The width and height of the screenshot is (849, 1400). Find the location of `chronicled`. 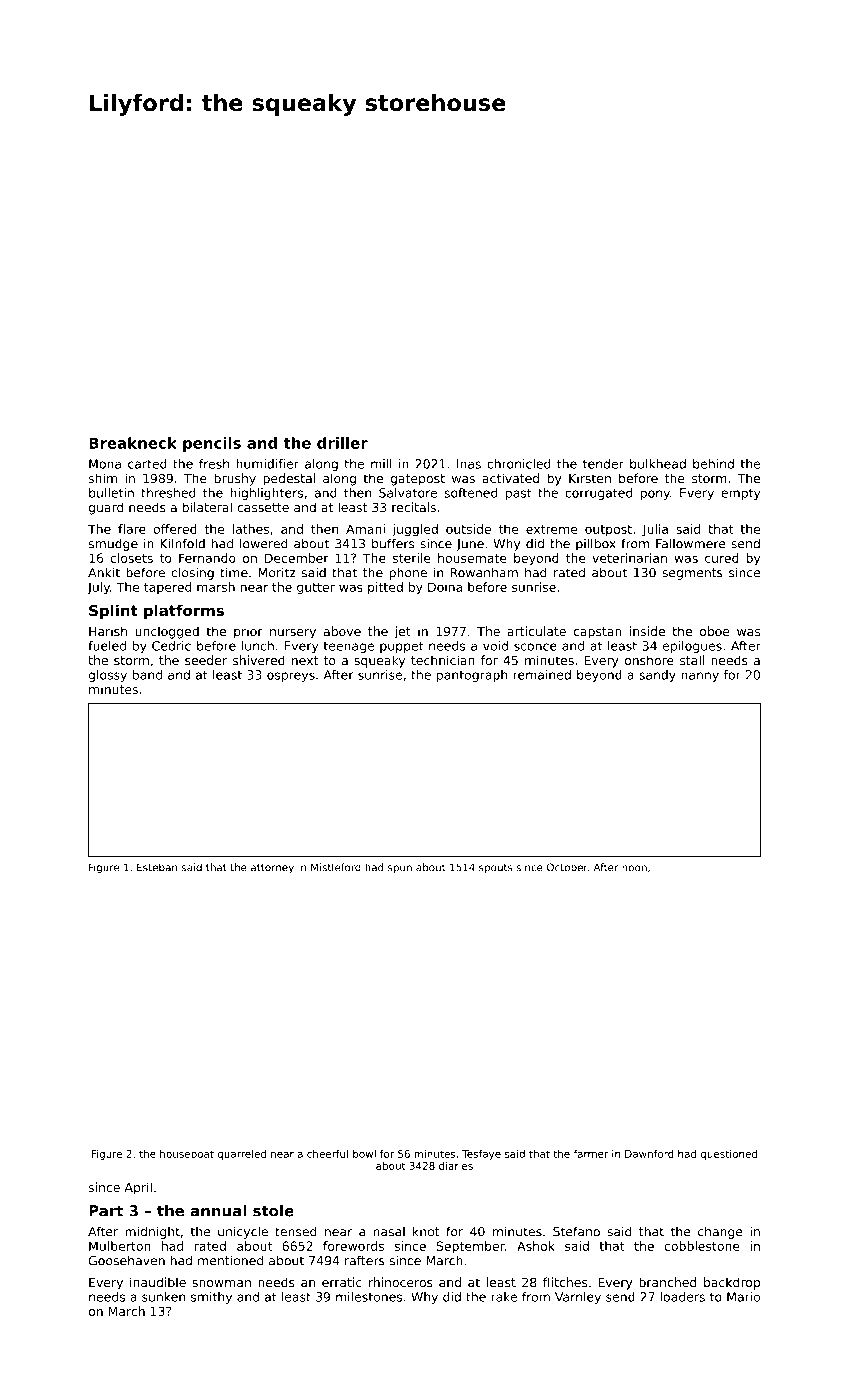

chronicled is located at coordinates (519, 464).
